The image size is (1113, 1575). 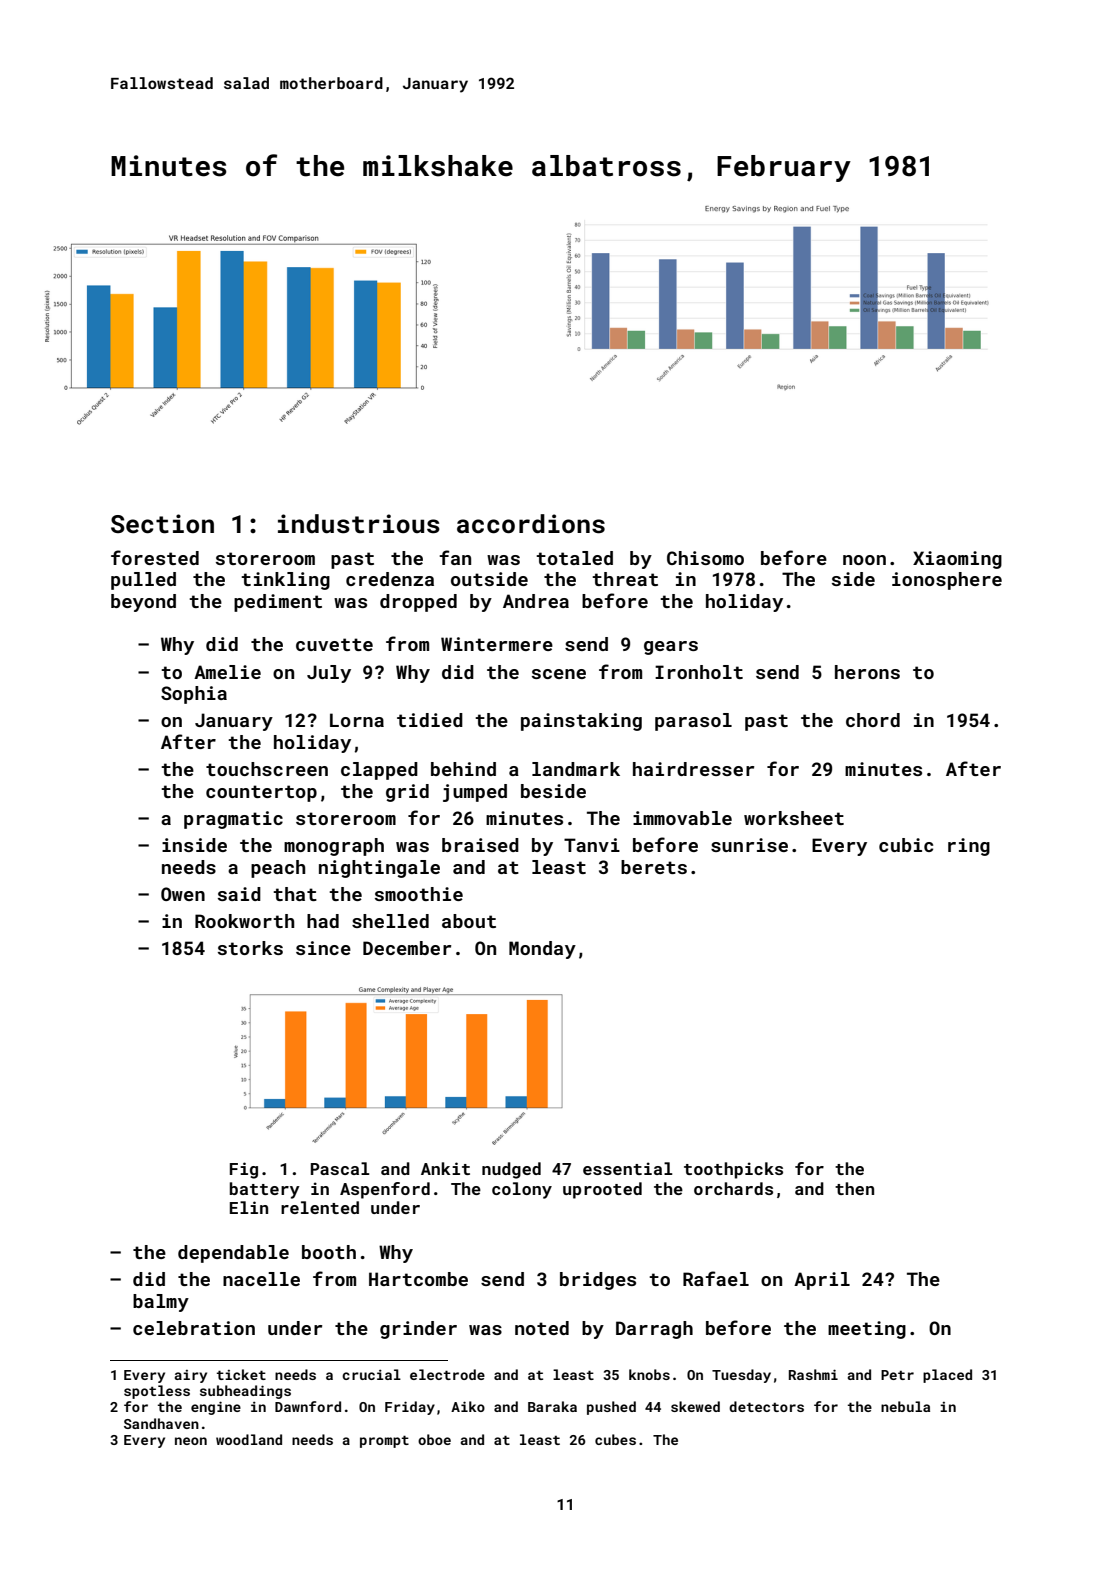 What do you see at coordinates (531, 524) in the image?
I see `accordions` at bounding box center [531, 524].
